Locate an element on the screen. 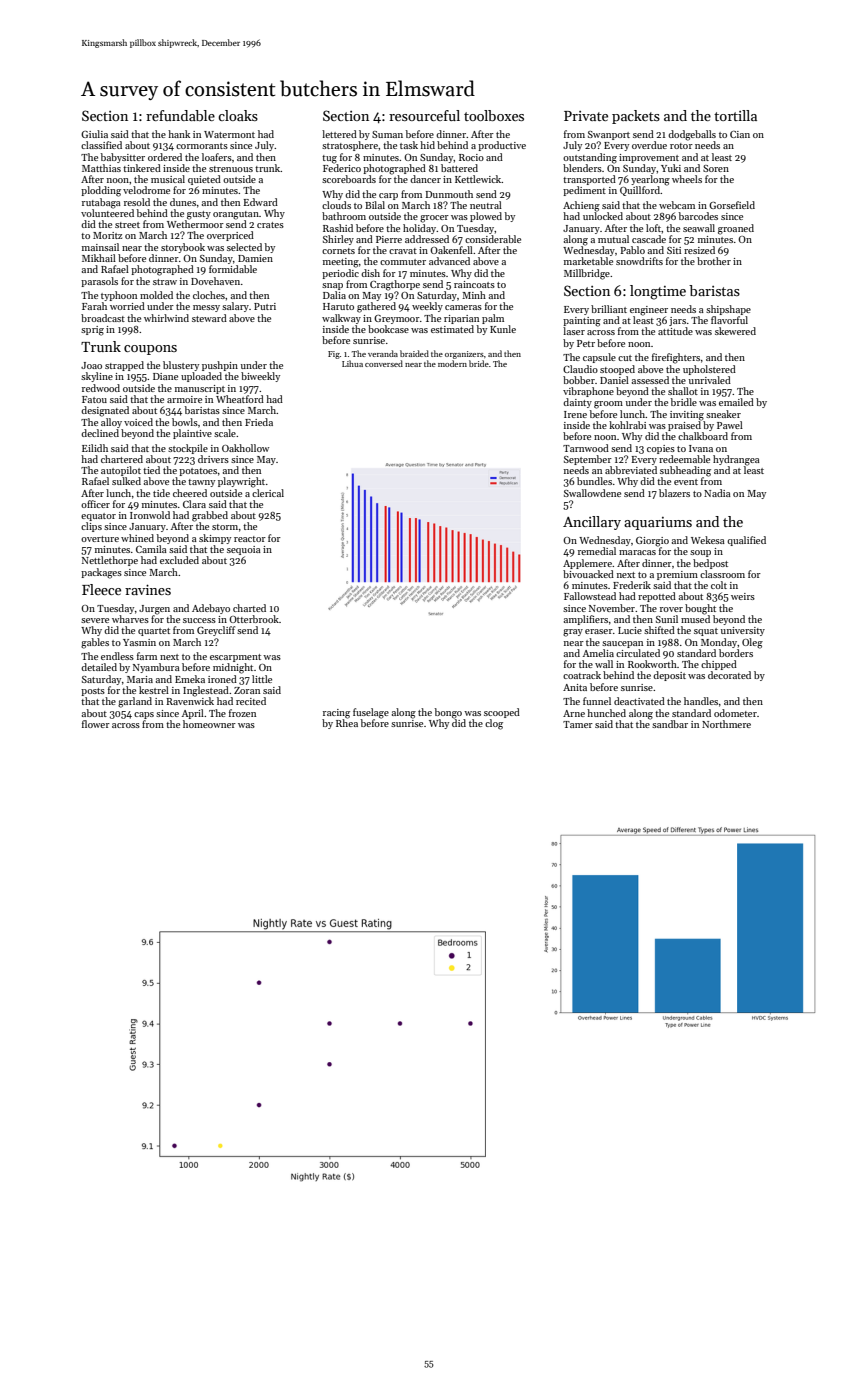  advanced is located at coordinates (449, 261).
